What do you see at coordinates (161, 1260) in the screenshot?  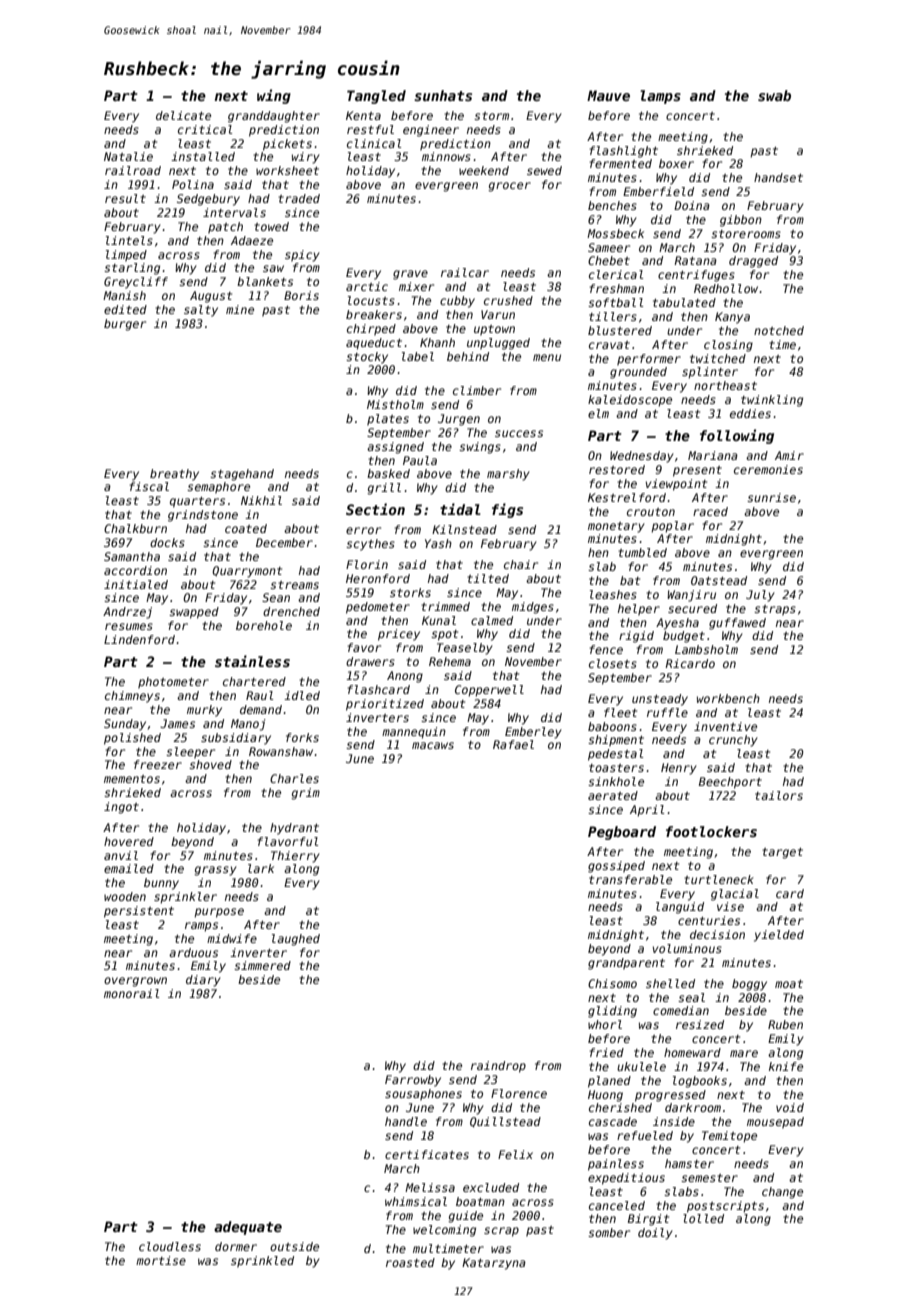 I see `mortise` at bounding box center [161, 1260].
